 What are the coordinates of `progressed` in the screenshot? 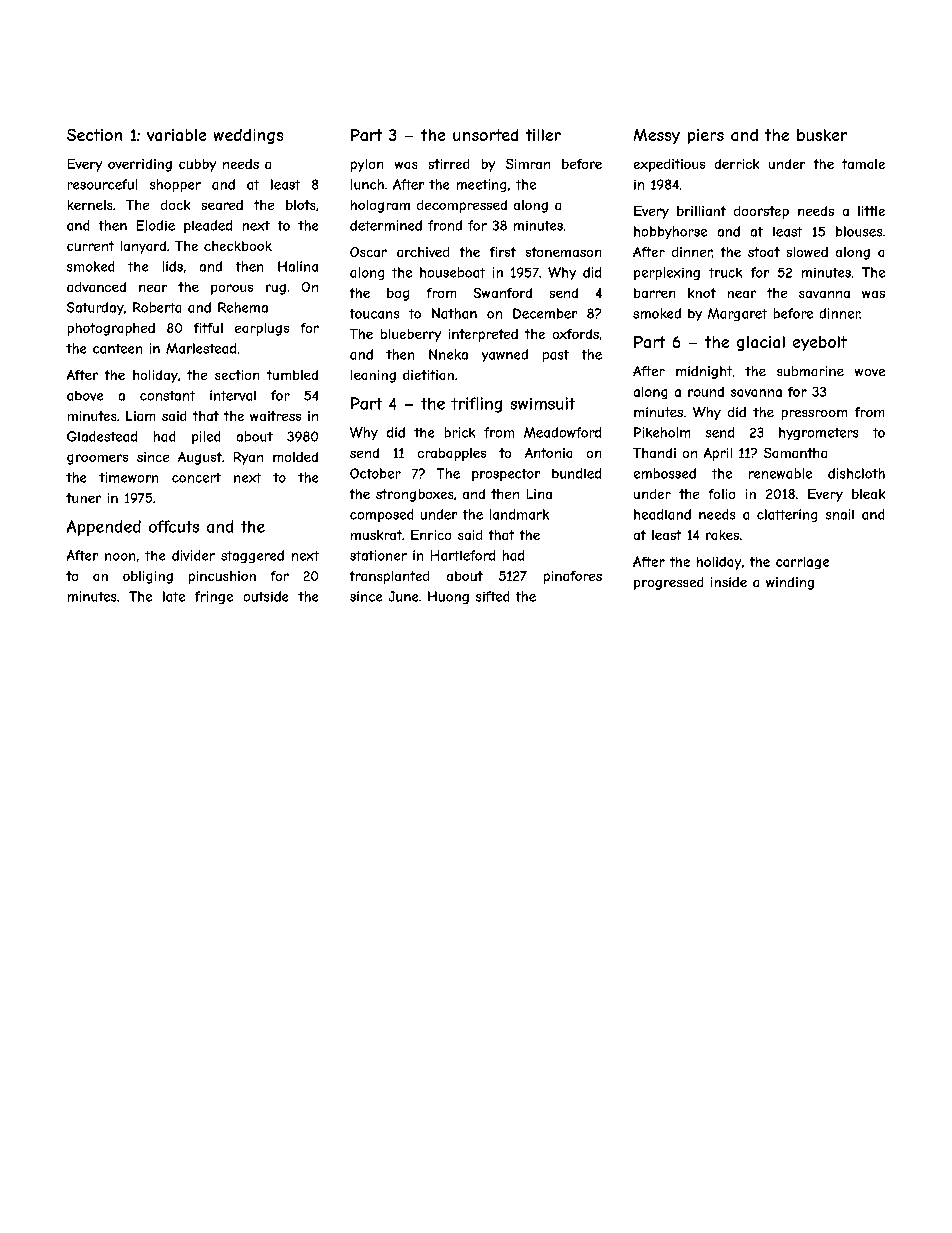 It's located at (668, 583).
